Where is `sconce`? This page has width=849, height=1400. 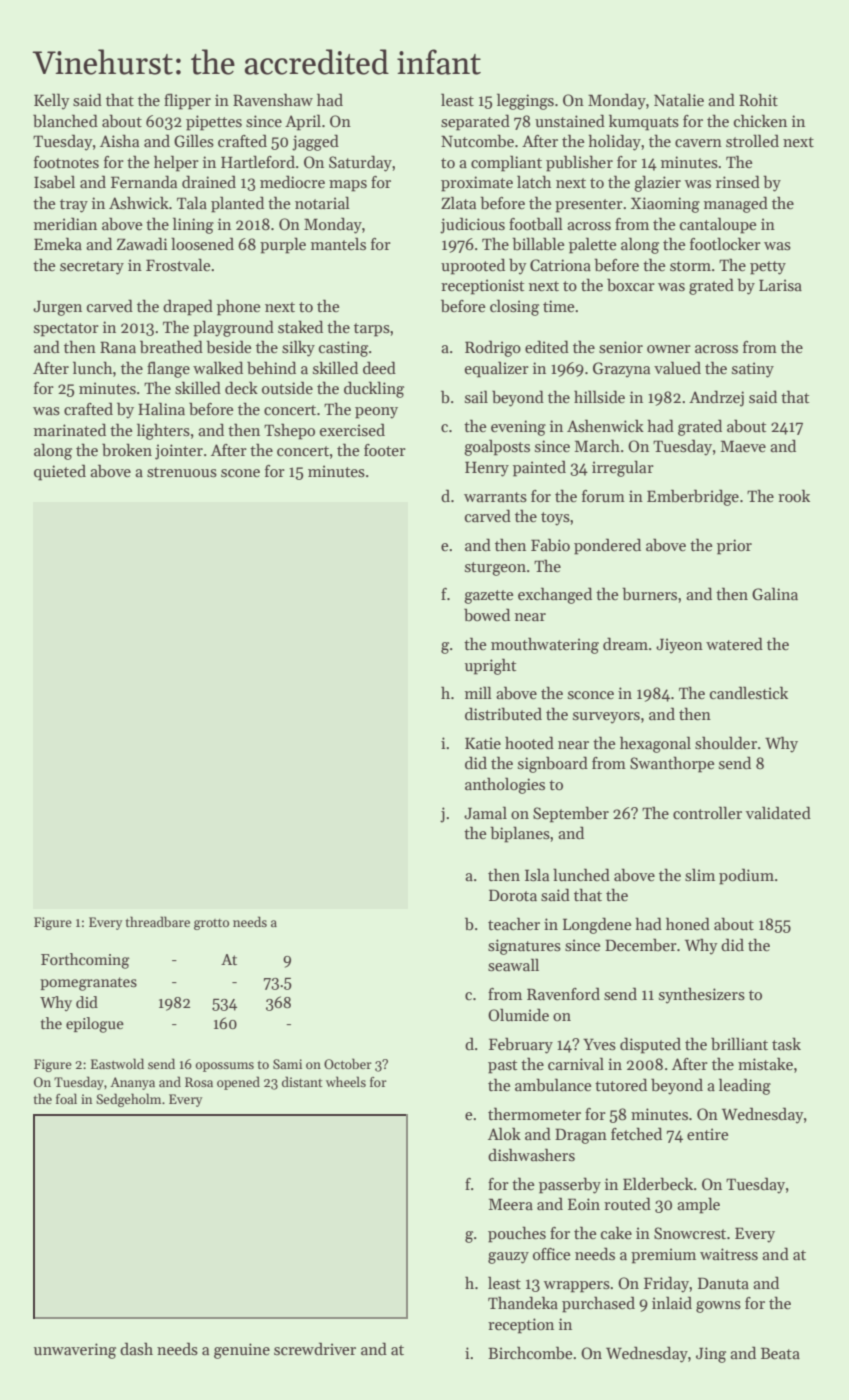
sconce is located at coordinates (591, 695).
